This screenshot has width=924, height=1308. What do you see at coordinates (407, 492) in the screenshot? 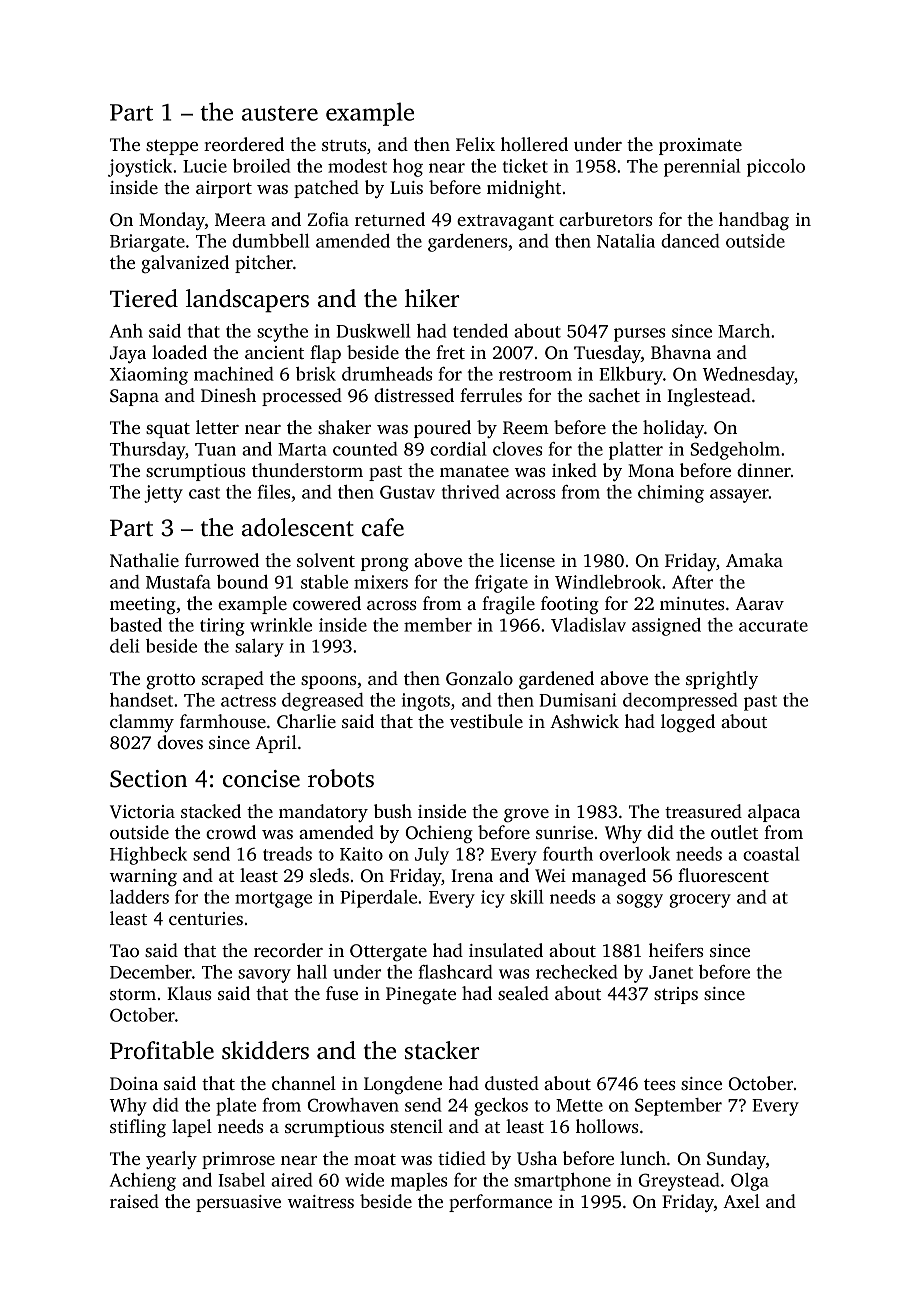
I see `Gustav` at bounding box center [407, 492].
